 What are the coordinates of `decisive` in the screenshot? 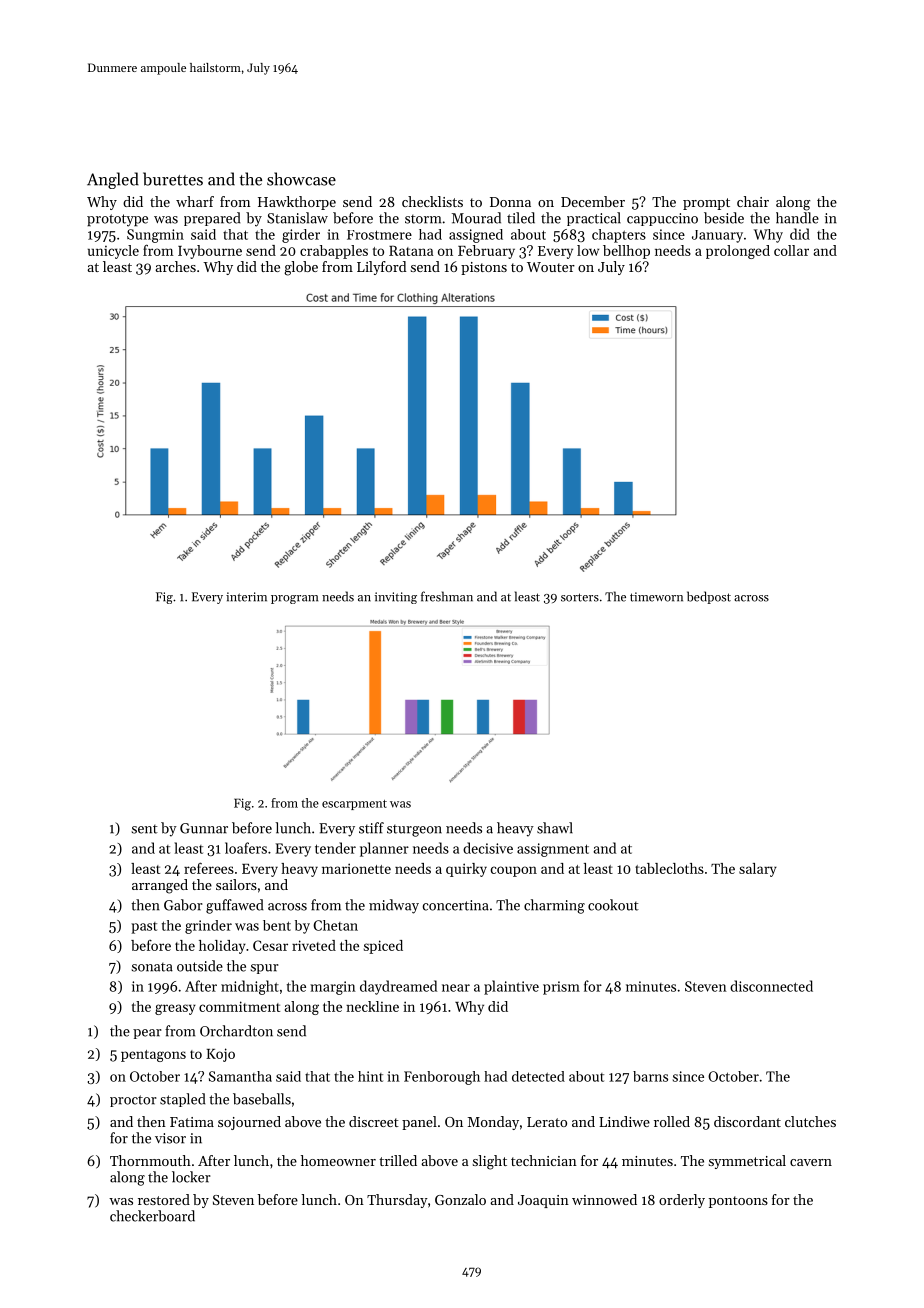 It's located at (488, 848).
